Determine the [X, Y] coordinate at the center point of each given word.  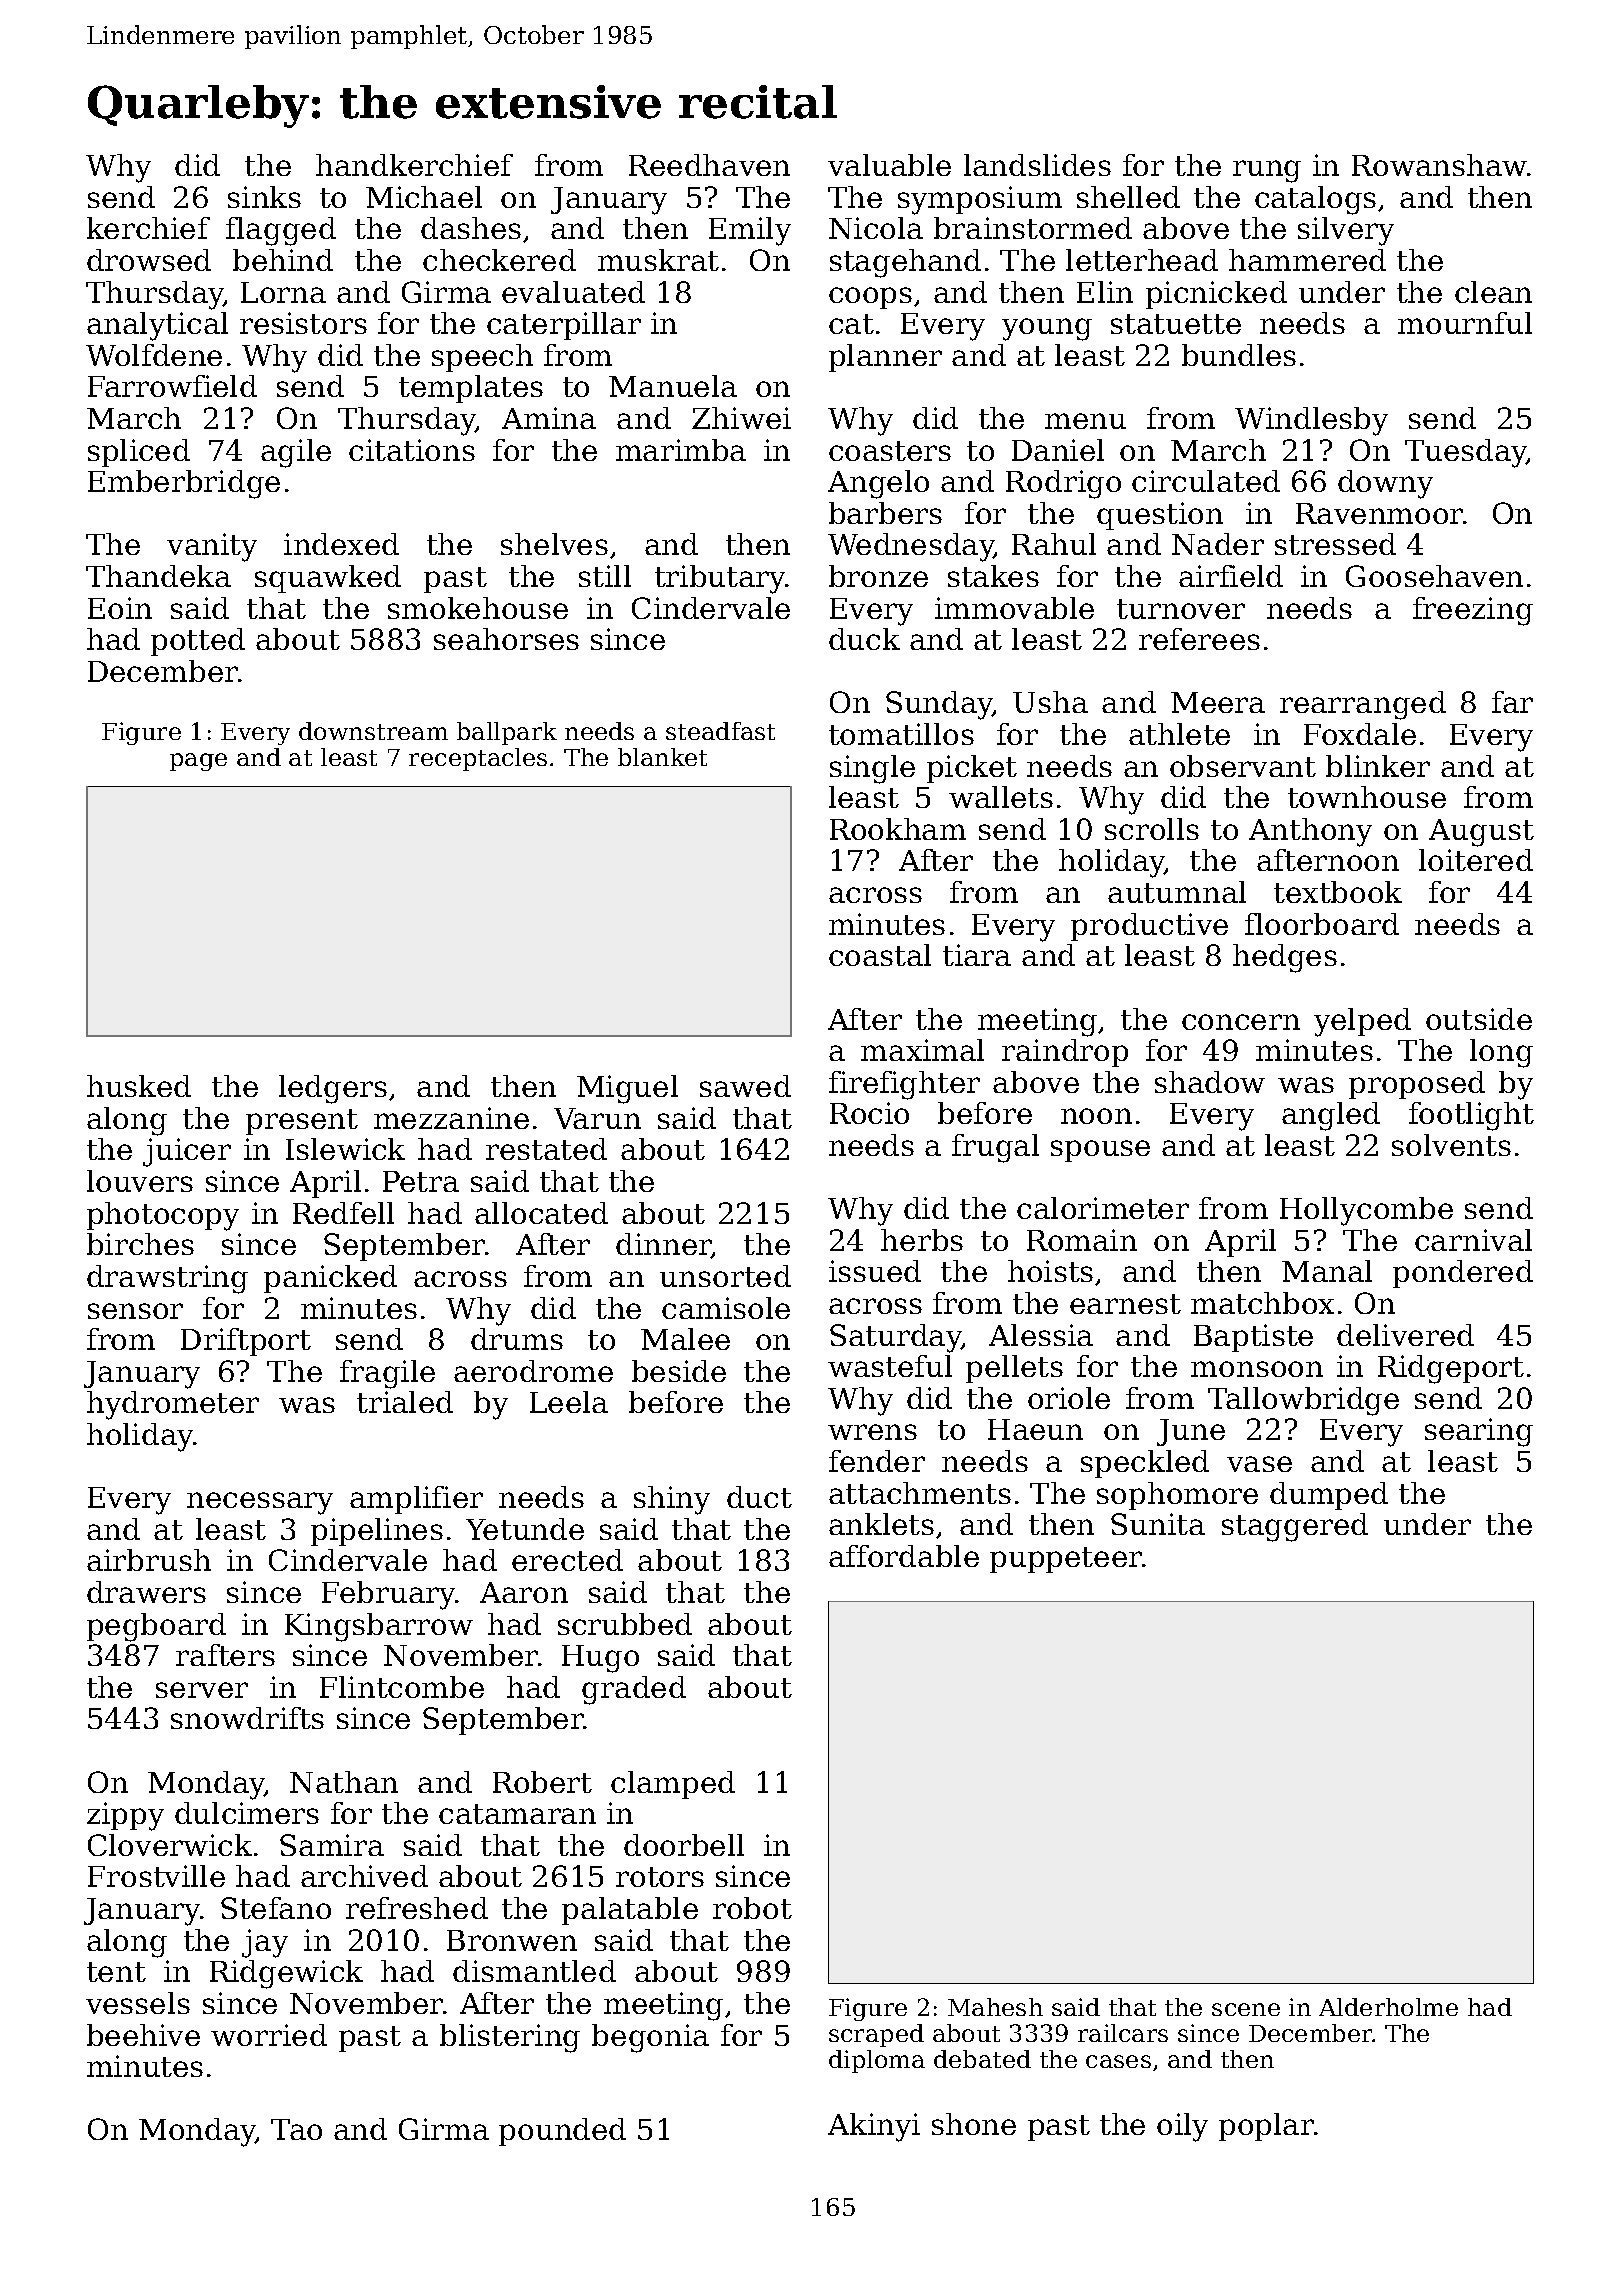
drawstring [167, 1279]
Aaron [524, 1592]
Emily [750, 231]
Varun [597, 1118]
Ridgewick [286, 1974]
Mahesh [995, 2007]
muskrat [658, 260]
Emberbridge [184, 484]
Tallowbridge [1303, 1401]
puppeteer [1066, 1560]
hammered [1307, 260]
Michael [424, 197]
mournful [1465, 323]
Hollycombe [1366, 1211]
